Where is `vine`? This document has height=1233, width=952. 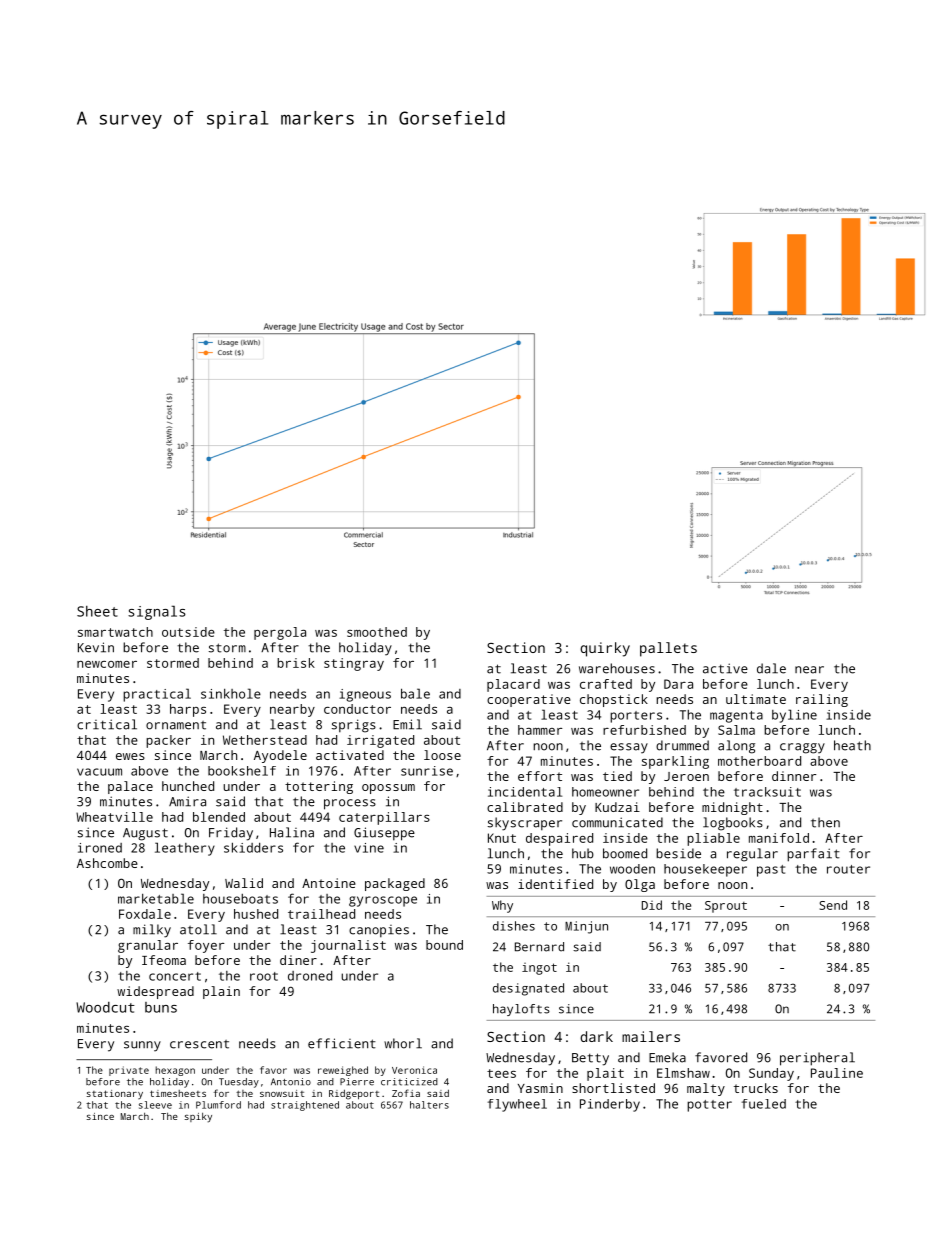 vine is located at coordinates (369, 848).
